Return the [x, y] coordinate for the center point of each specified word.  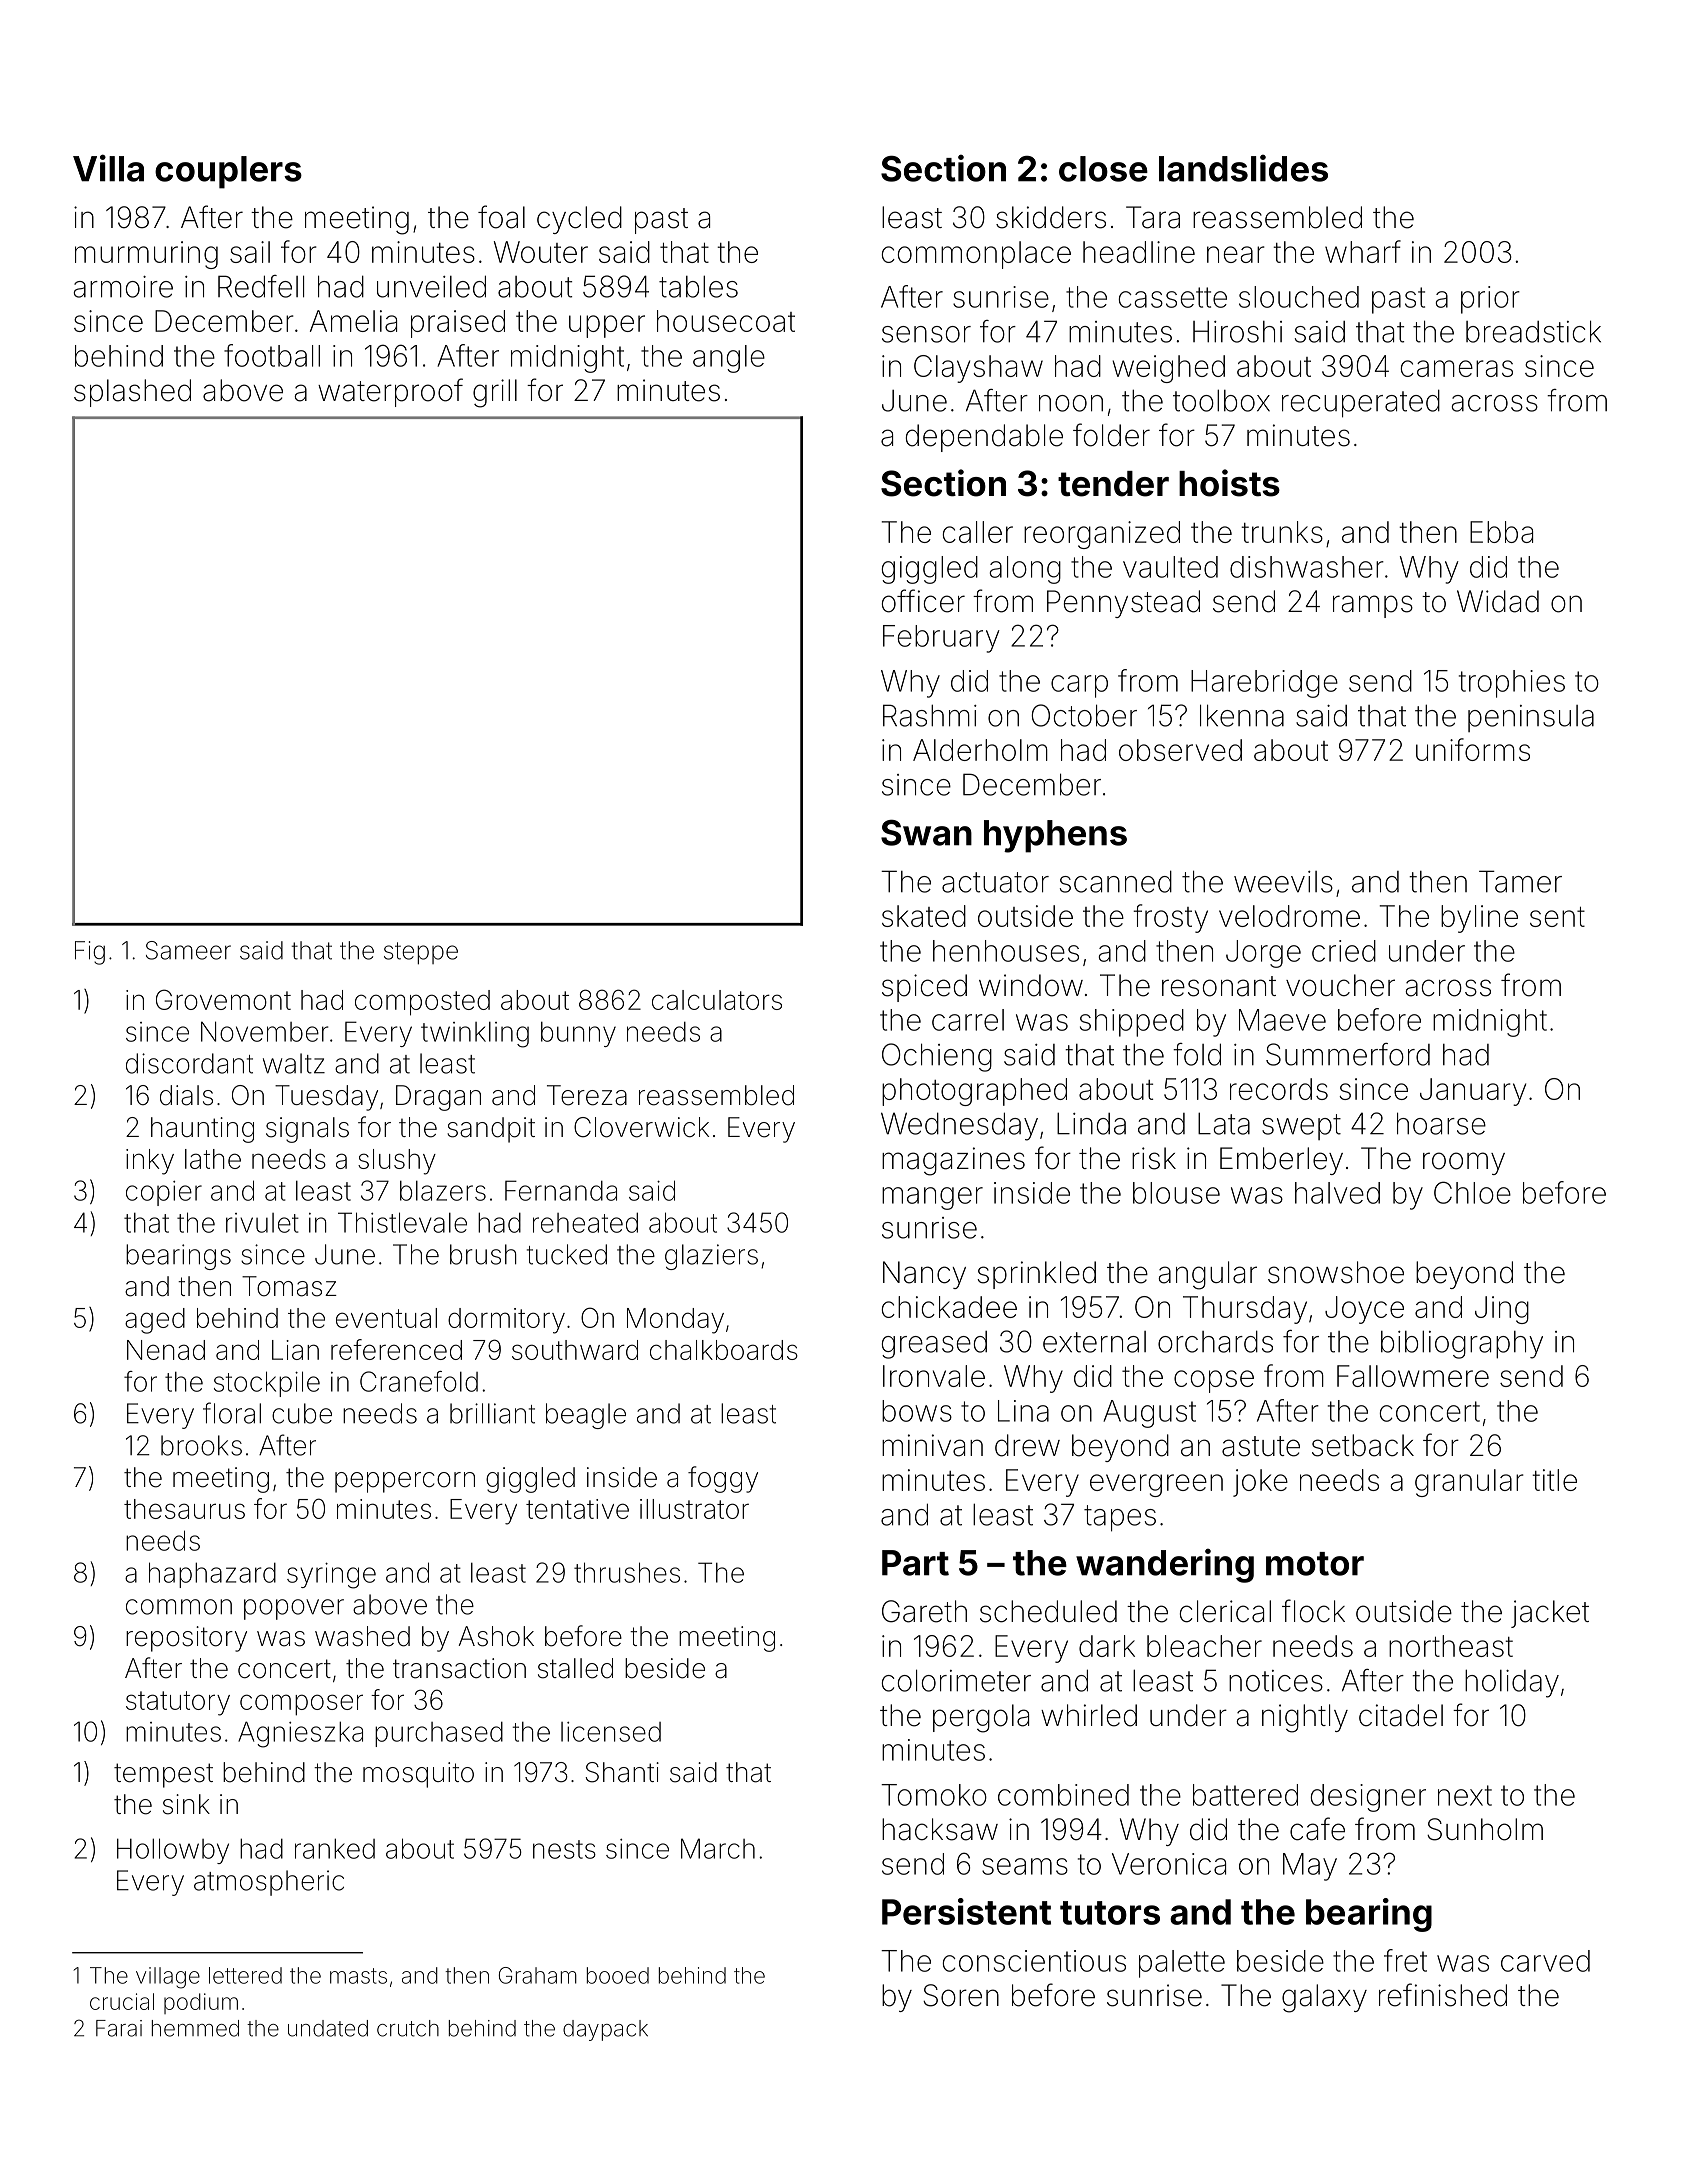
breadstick [1533, 331]
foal [501, 217]
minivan [932, 1445]
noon [1071, 403]
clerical [1225, 1611]
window [1031, 985]
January [1473, 1092]
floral [232, 1413]
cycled [579, 220]
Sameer [188, 950]
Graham [538, 1975]
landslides [1243, 168]
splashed [132, 393]
